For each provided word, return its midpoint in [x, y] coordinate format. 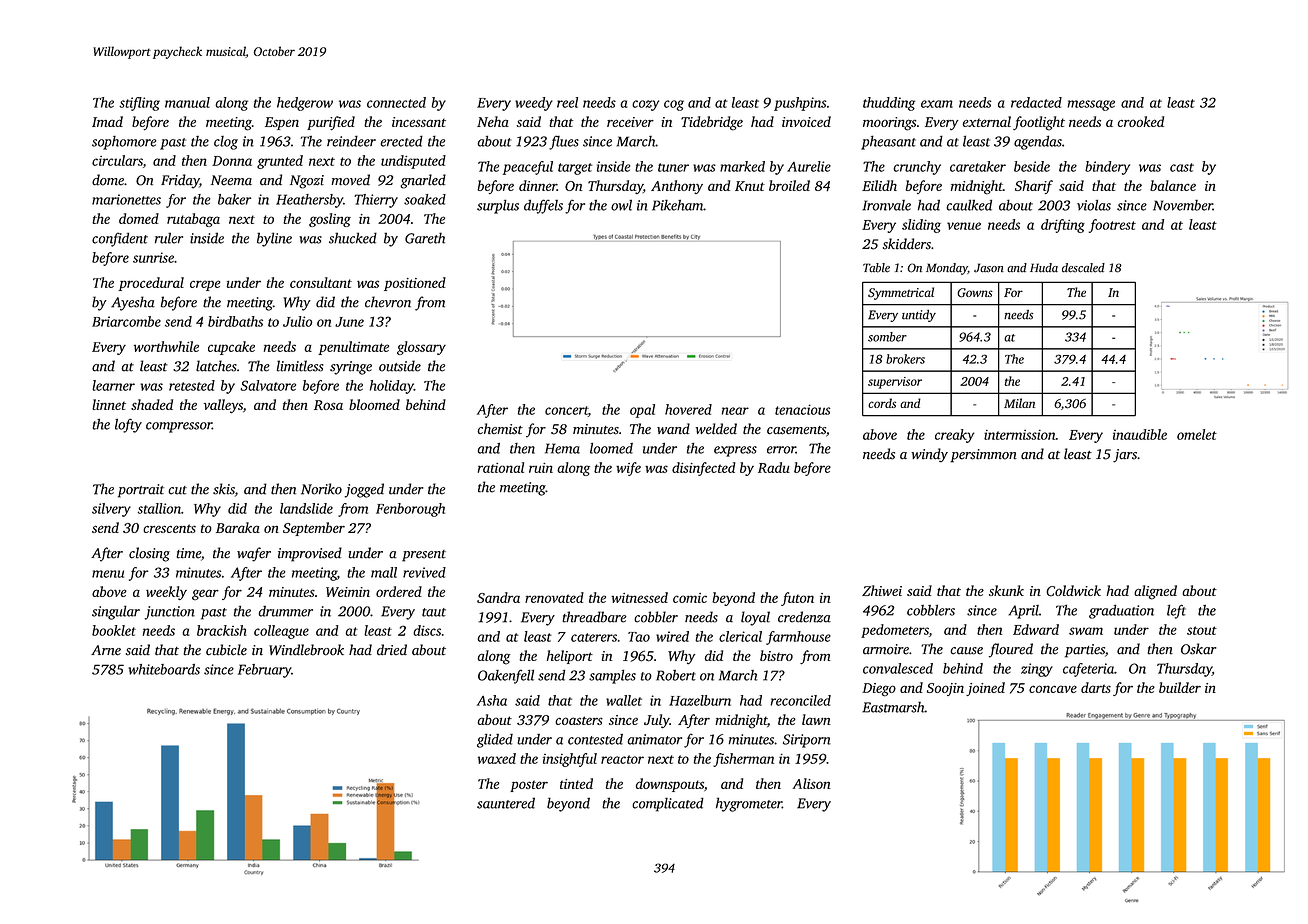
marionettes [126, 199]
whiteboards [164, 669]
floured [1011, 650]
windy [929, 455]
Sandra [498, 597]
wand [673, 428]
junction [170, 613]
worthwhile [166, 346]
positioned [415, 284]
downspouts [670, 785]
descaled [1083, 268]
